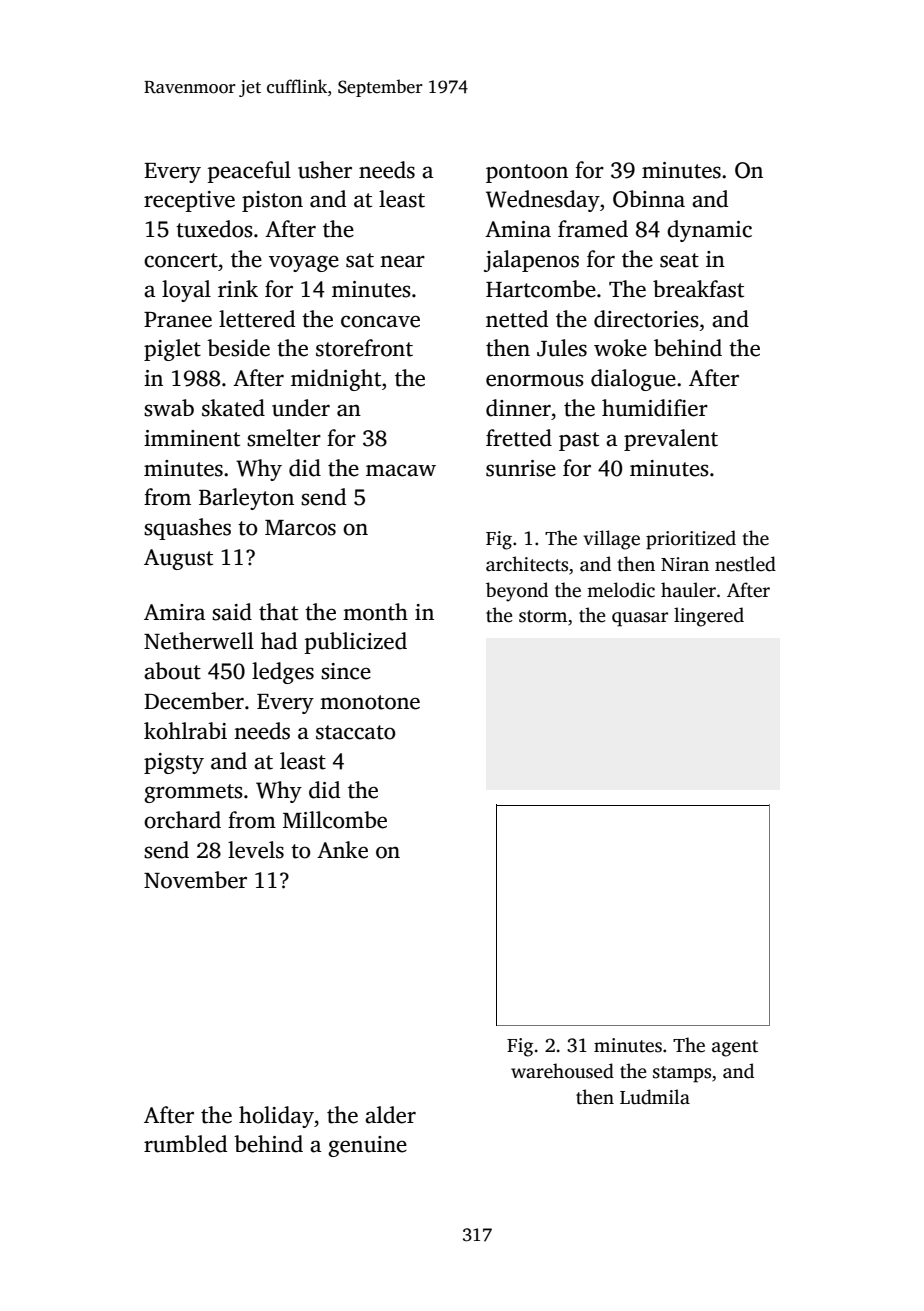 This screenshot has height=1311, width=924. Describe the element at coordinates (527, 564) in the screenshot. I see `architects` at that location.
